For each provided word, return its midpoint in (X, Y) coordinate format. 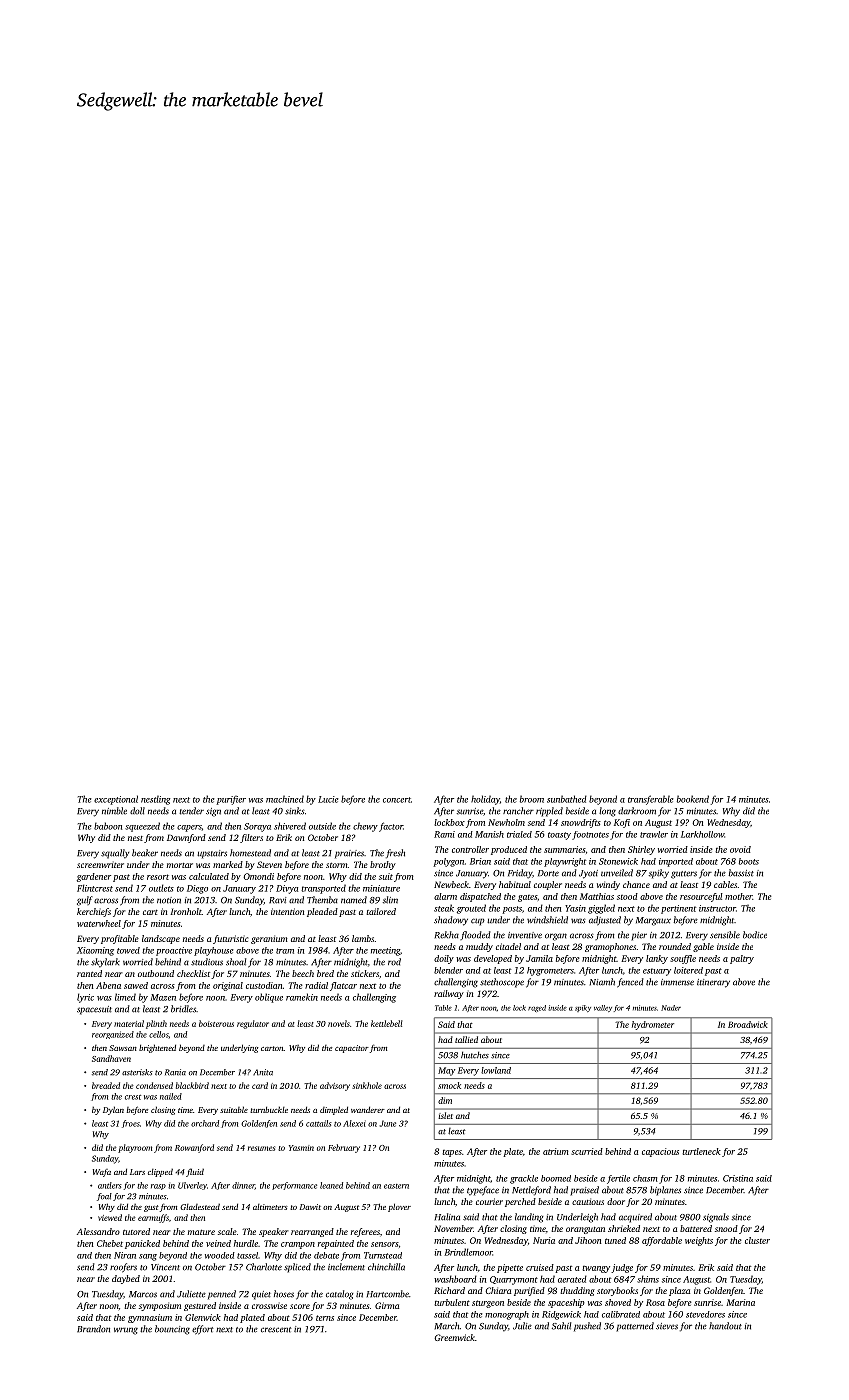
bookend (693, 799)
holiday (485, 800)
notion (169, 900)
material (129, 1023)
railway (449, 994)
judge (622, 1268)
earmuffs (153, 1218)
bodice (755, 935)
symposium (160, 1306)
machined (285, 799)
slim (390, 900)
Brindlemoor (468, 1252)
